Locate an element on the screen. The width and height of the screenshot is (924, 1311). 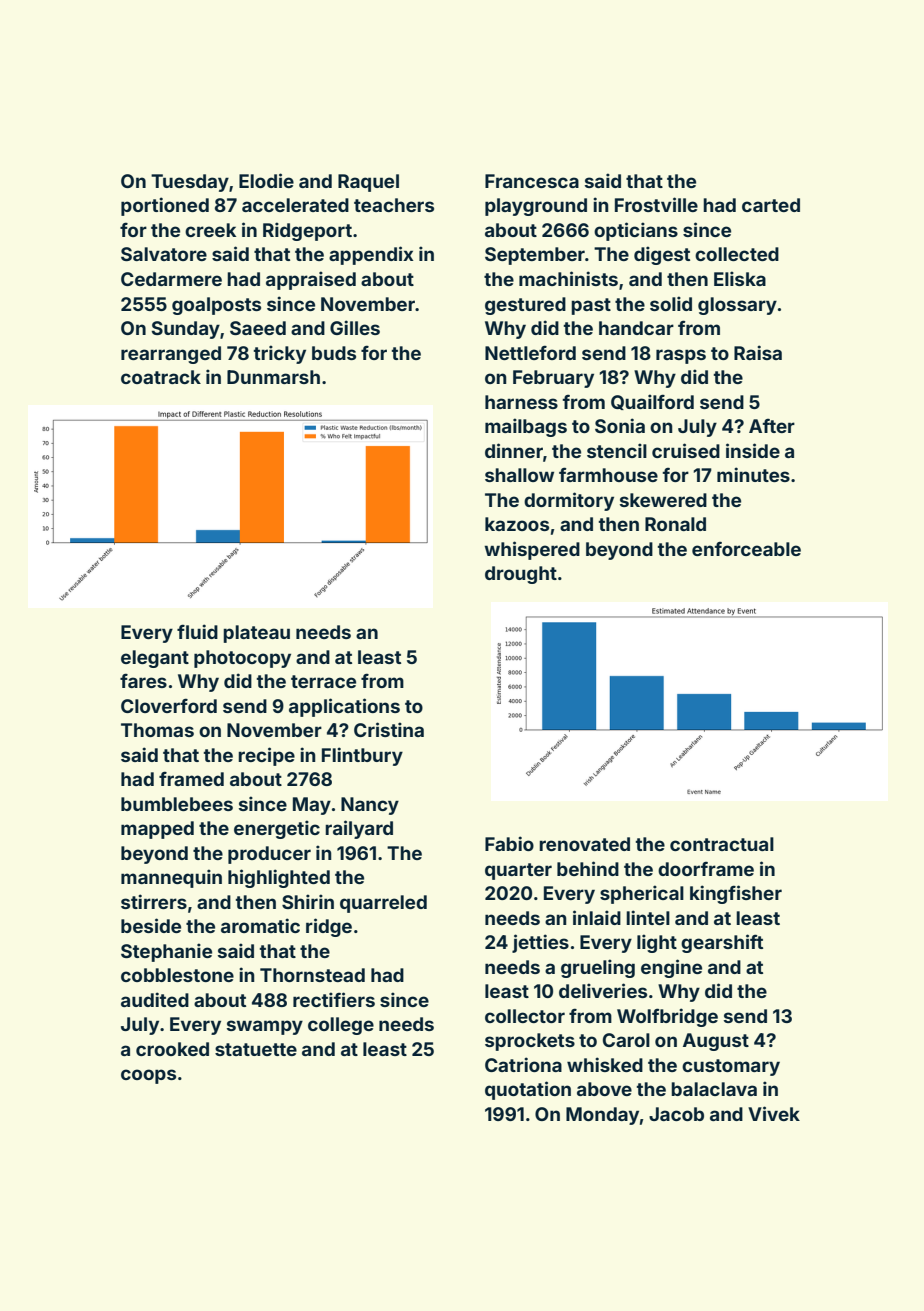
lintel is located at coordinates (648, 917).
